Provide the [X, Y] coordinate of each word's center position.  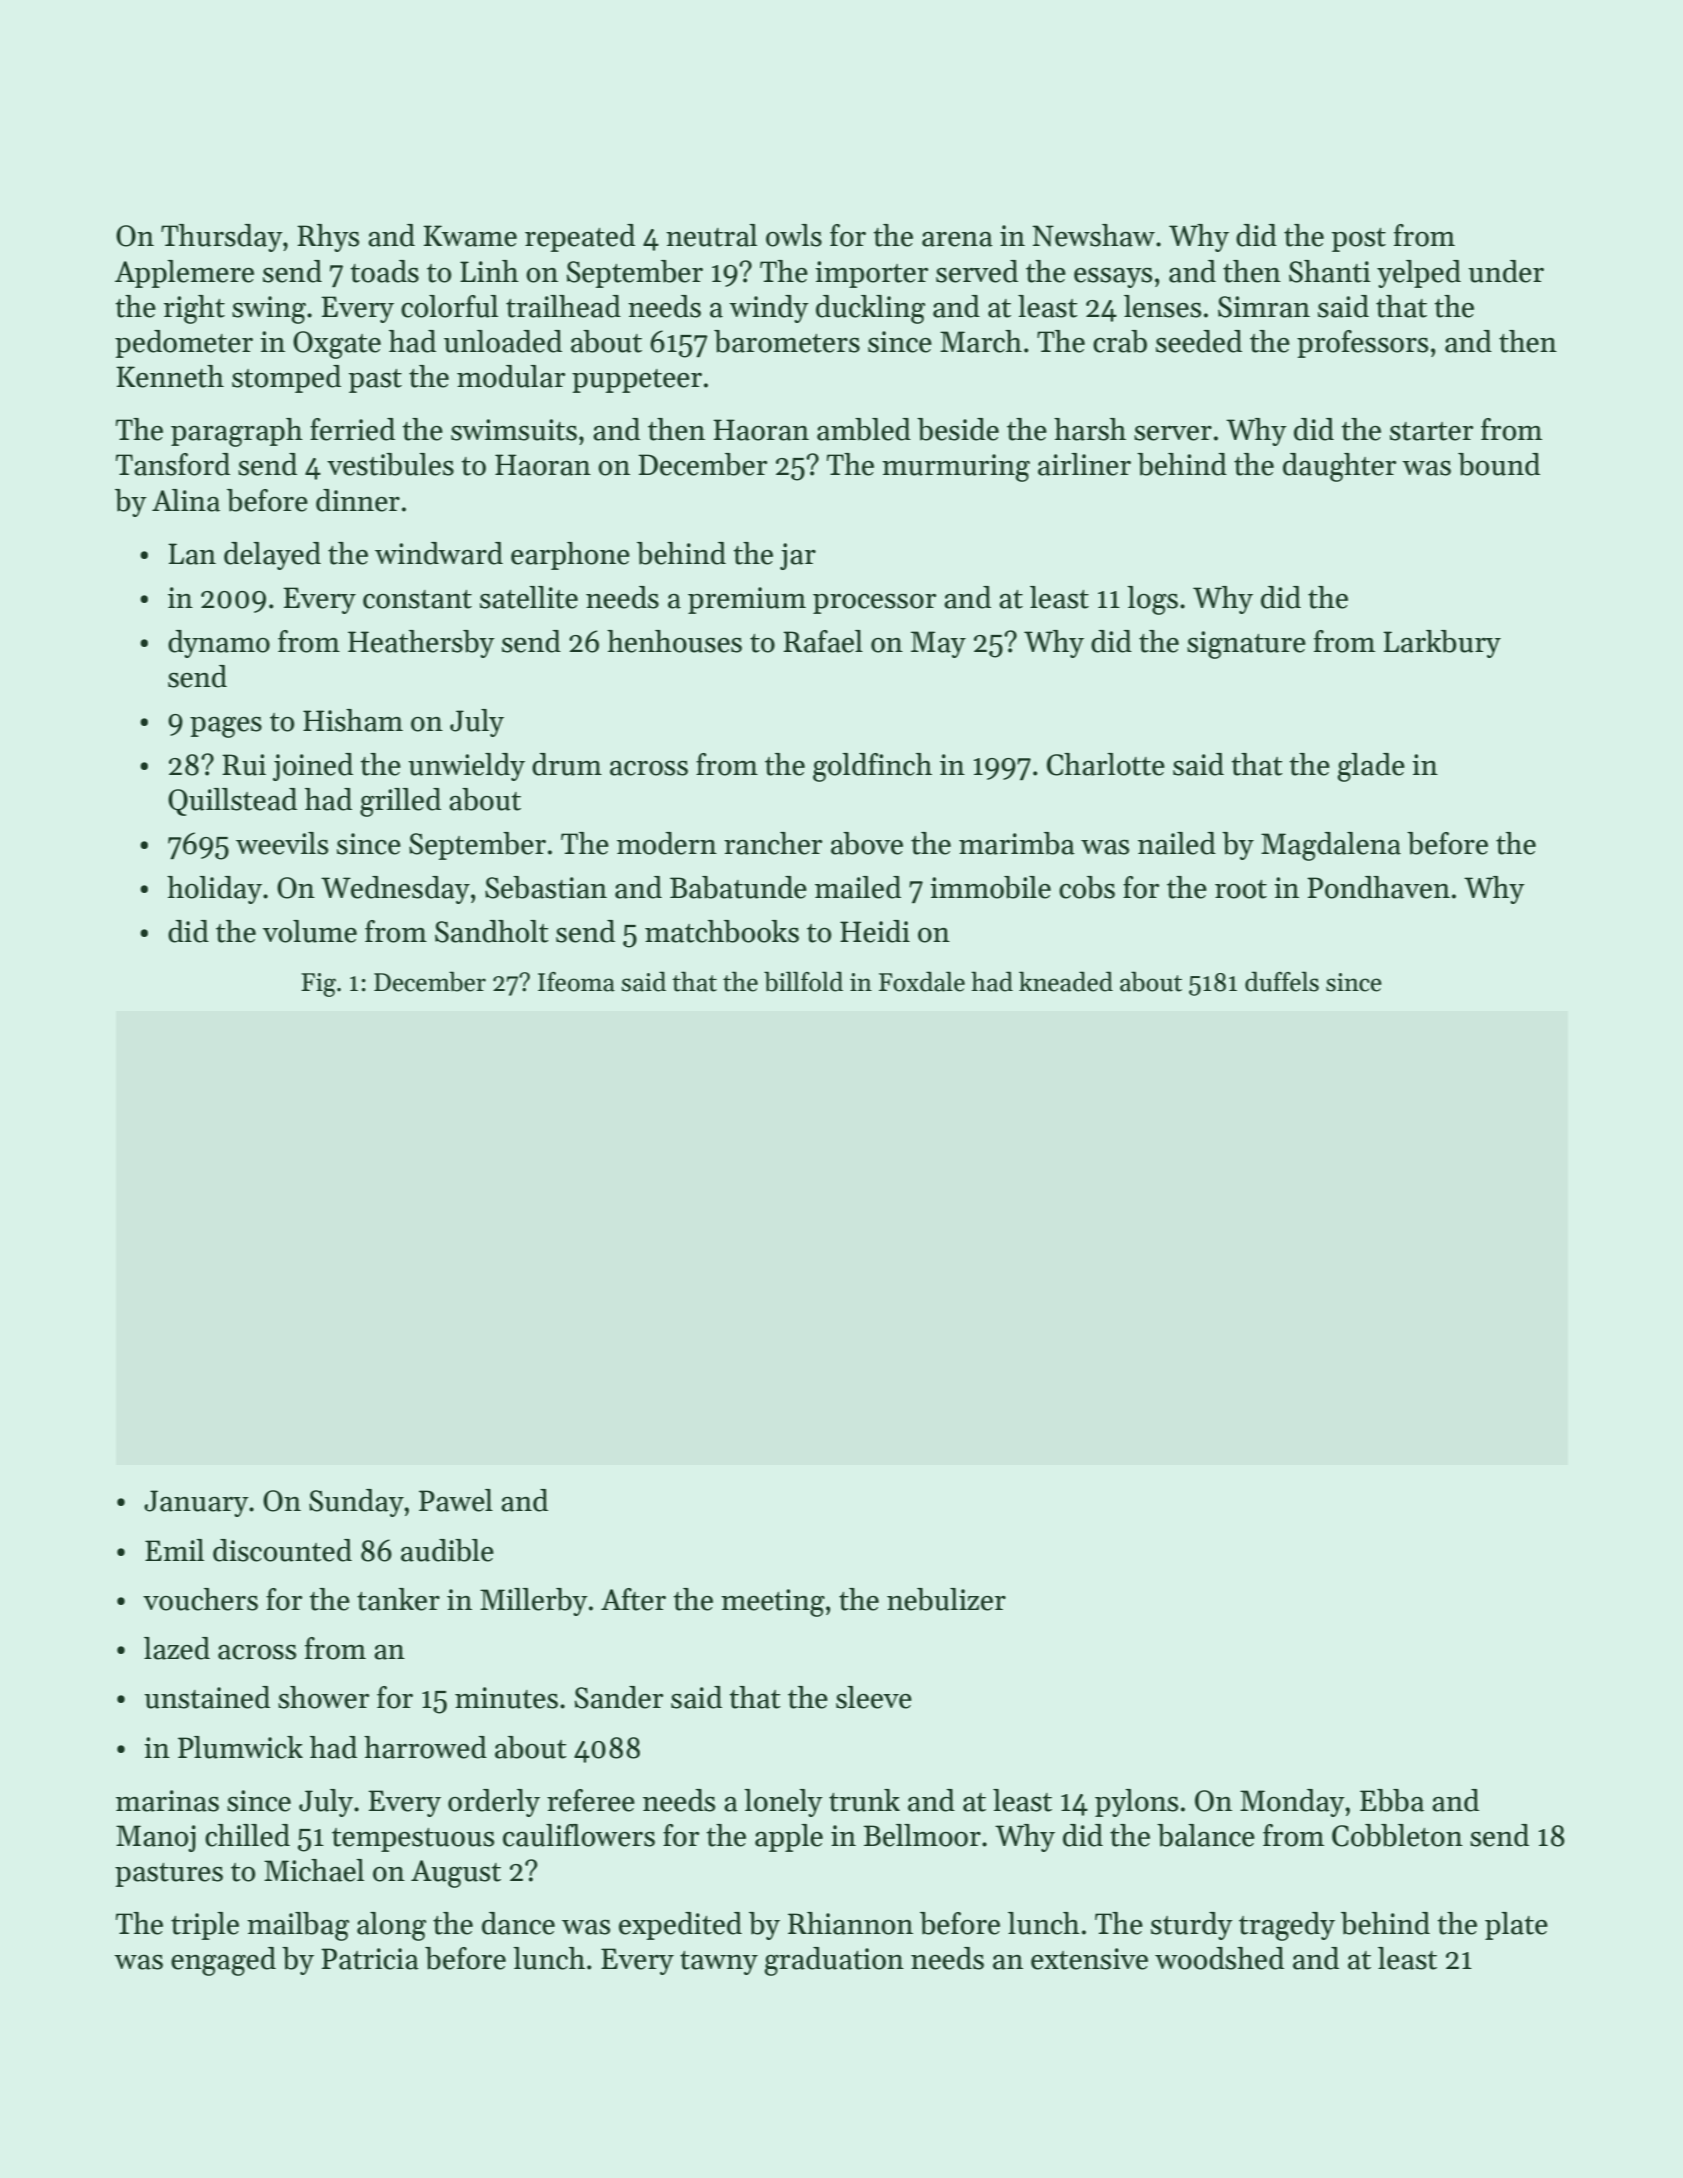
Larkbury [1442, 644]
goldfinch [872, 767]
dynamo [219, 644]
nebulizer [946, 1599]
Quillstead [232, 802]
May [938, 644]
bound [1499, 464]
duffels [1282, 981]
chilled [247, 1835]
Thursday [222, 238]
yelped [1419, 274]
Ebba [1392, 1800]
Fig [318, 985]
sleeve [874, 1697]
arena [957, 239]
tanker [398, 1599]
